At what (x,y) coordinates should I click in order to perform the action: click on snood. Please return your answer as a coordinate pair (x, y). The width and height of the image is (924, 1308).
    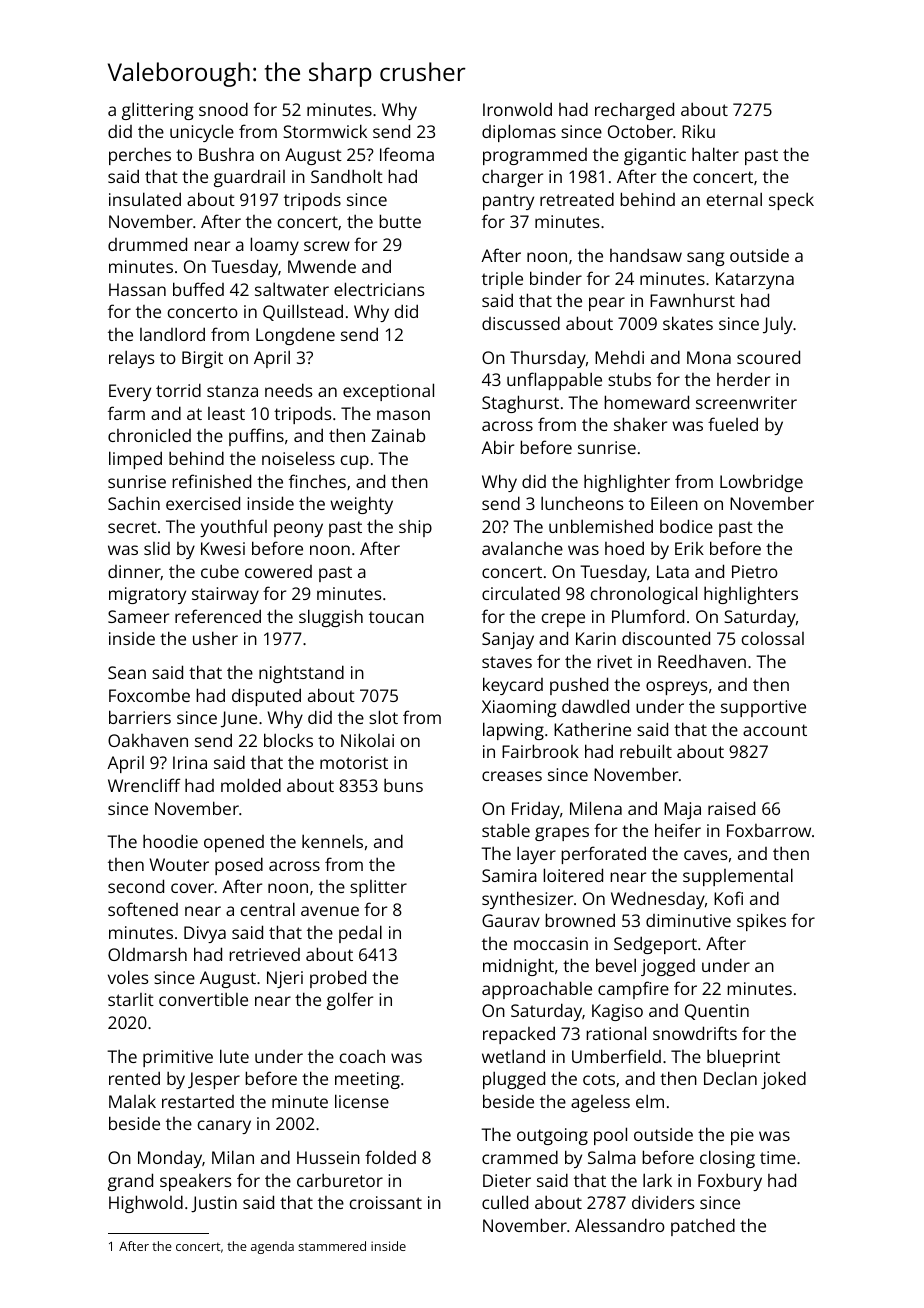
    Looking at the image, I should click on (223, 109).
